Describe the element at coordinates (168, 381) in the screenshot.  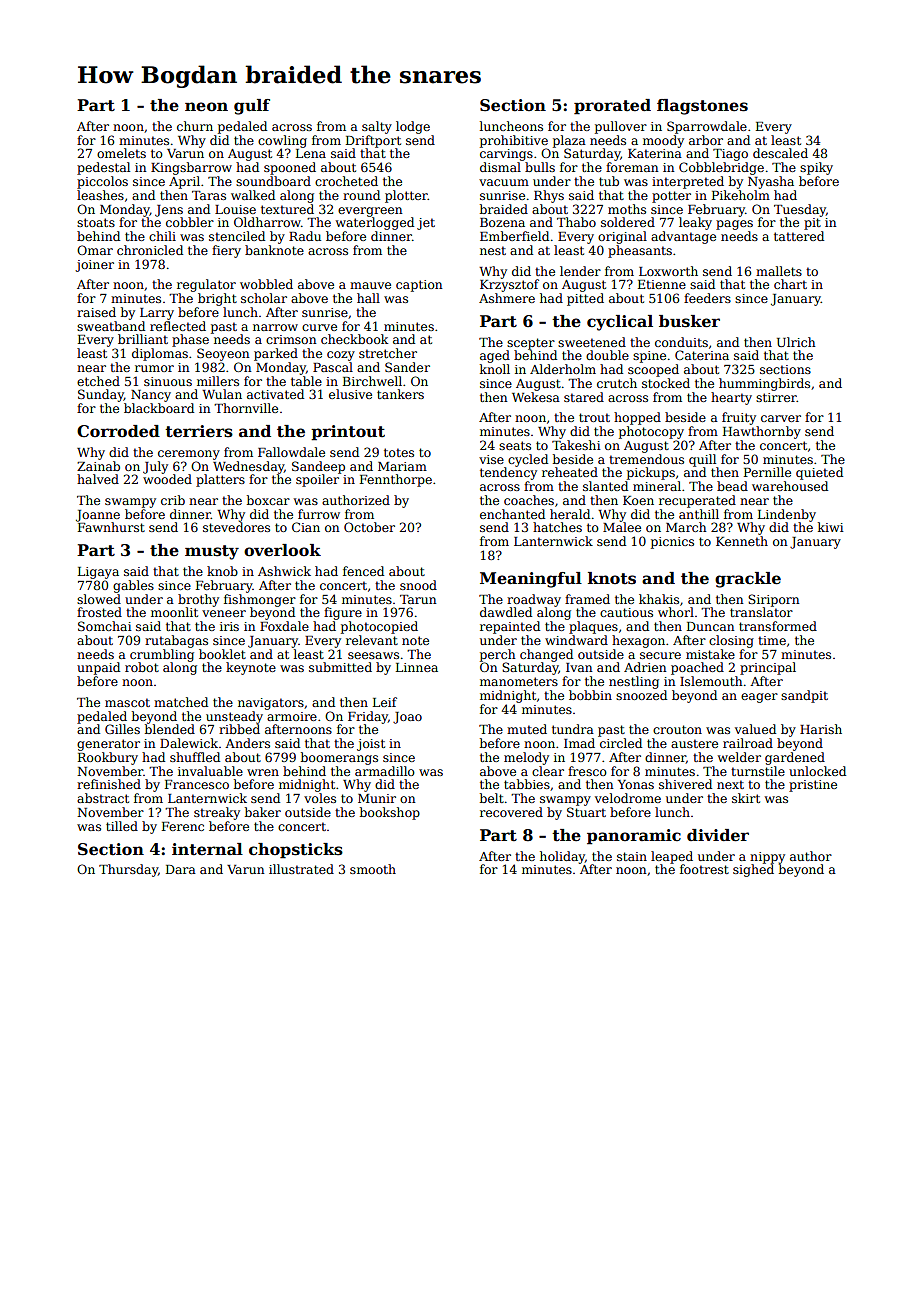
I see `sinuous` at that location.
